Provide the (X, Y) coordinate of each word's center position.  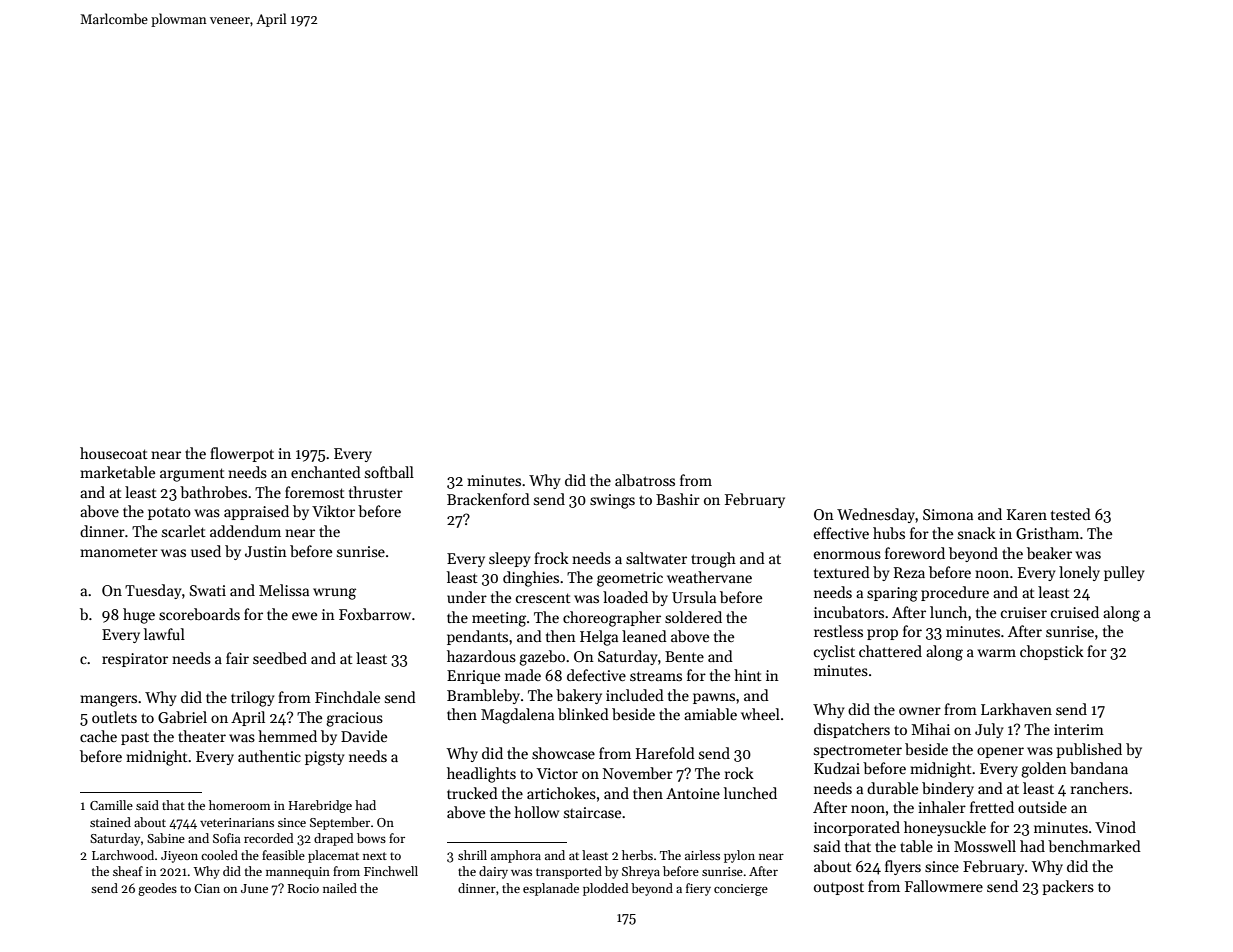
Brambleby (483, 696)
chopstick (1052, 652)
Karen (1027, 514)
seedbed (280, 658)
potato (169, 514)
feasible (283, 855)
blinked (583, 714)
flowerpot (242, 454)
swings (612, 501)
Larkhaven (1016, 709)
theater (202, 736)
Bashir (678, 499)
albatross (645, 480)
